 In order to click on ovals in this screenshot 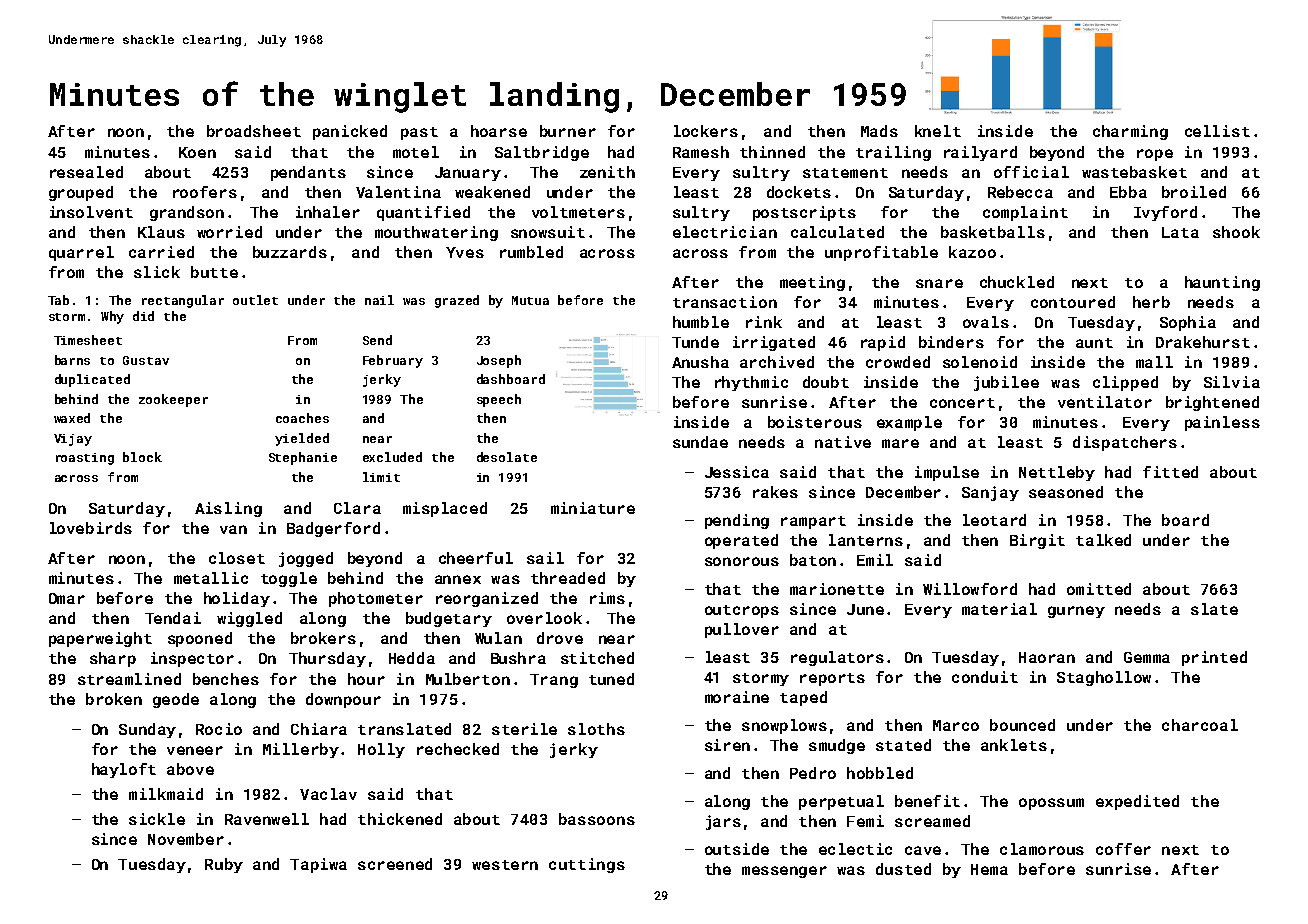, I will do `click(986, 322)`.
